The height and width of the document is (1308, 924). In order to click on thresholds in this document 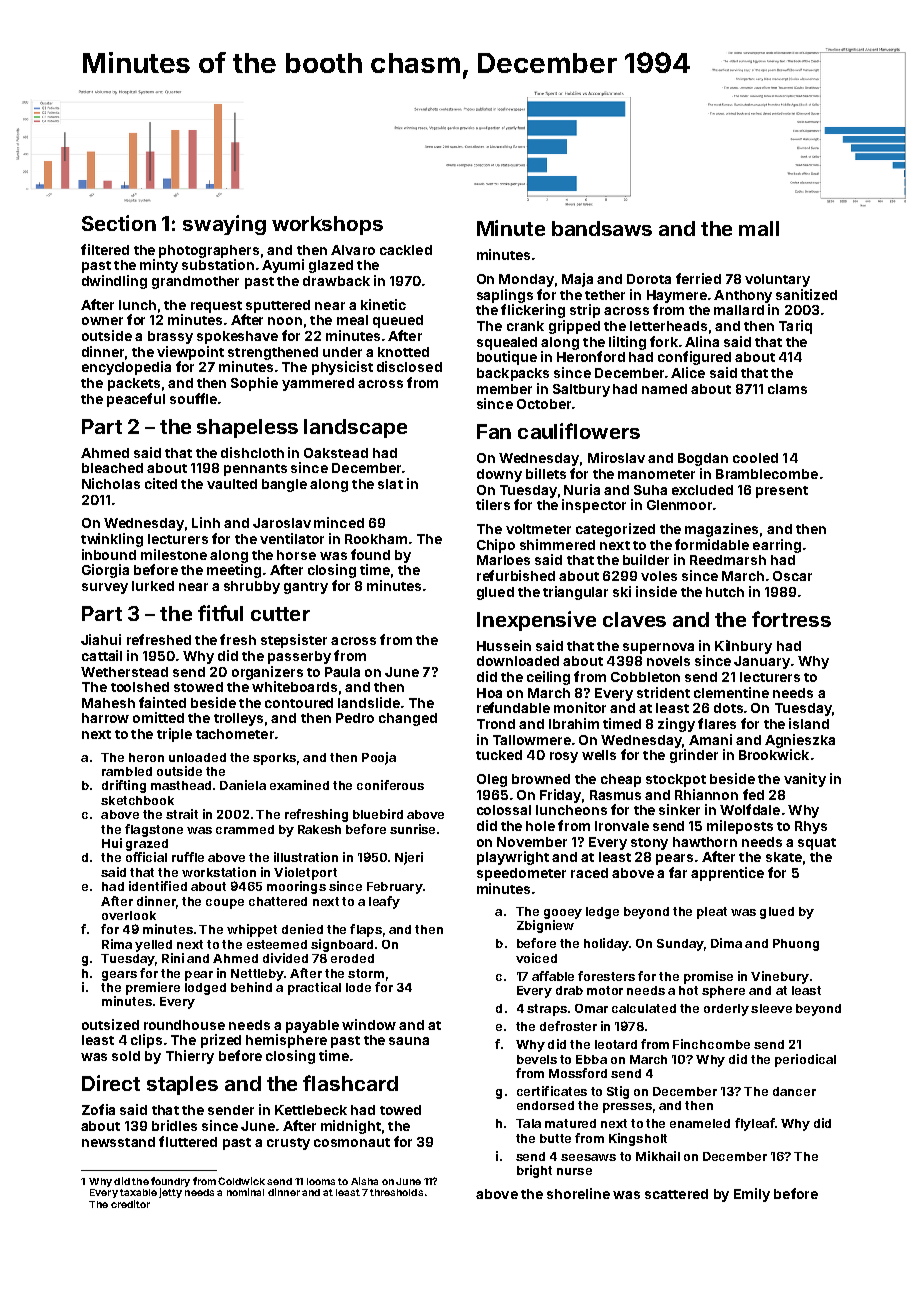, I will do `click(396, 1192)`.
